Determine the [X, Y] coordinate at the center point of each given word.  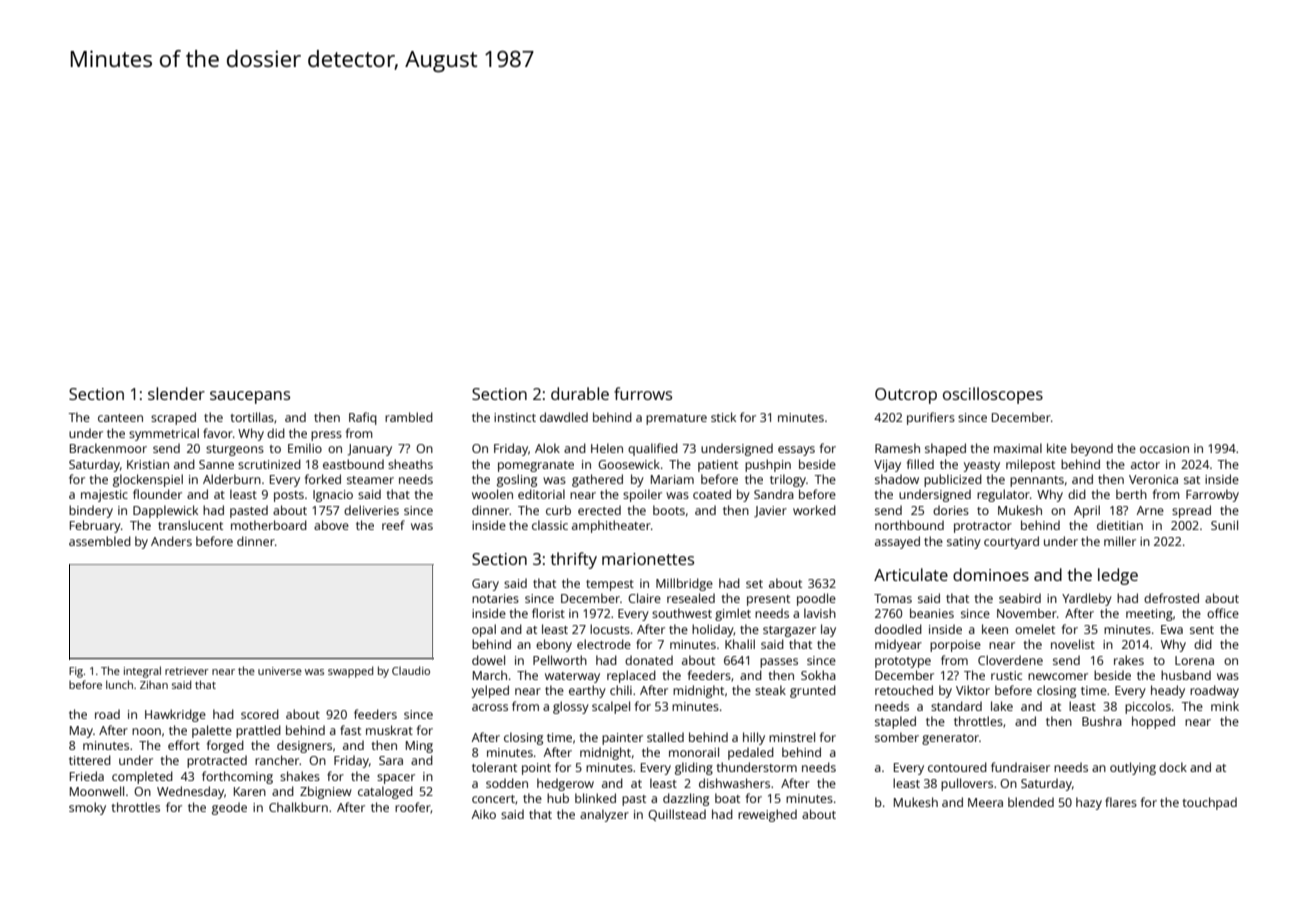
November [1027, 613]
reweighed [767, 815]
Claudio [411, 670]
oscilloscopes [993, 395]
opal [484, 630]
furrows [643, 393]
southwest [682, 613]
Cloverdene [1010, 660]
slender [176, 393]
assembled [100, 541]
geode [229, 808]
